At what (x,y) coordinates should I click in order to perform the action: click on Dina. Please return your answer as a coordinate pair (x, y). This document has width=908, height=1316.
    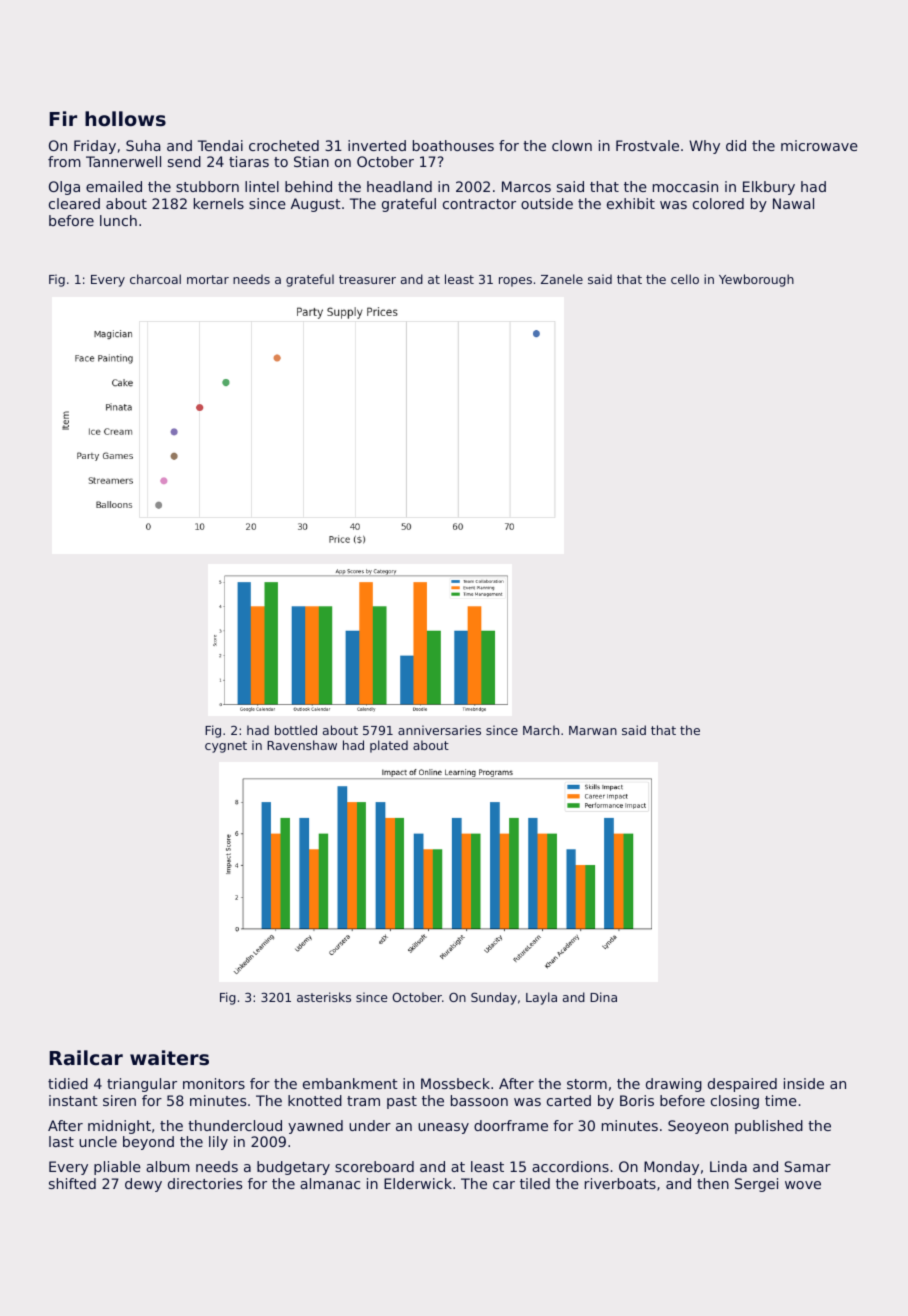
    Looking at the image, I should click on (603, 997).
